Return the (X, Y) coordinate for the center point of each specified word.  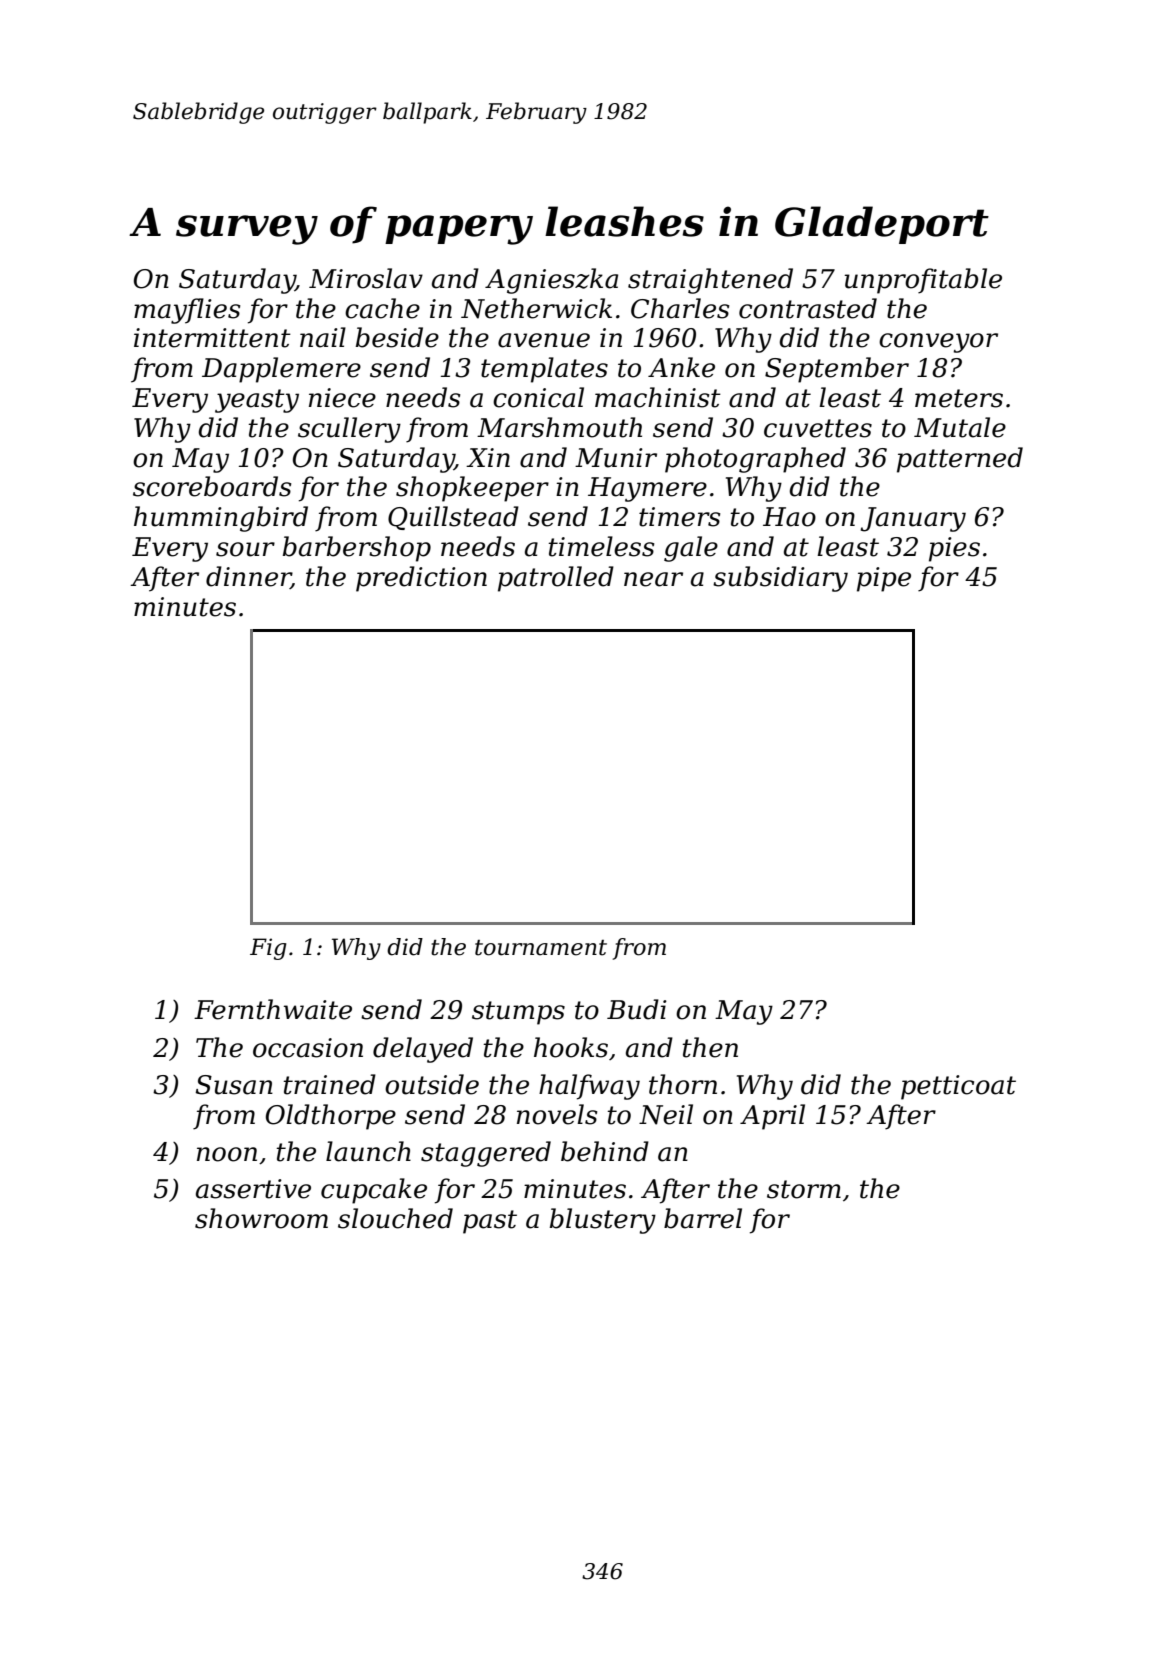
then (710, 1047)
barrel (703, 1218)
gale (691, 549)
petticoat (958, 1087)
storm (804, 1189)
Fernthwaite (273, 1009)
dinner (248, 577)
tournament (541, 948)
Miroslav (366, 278)
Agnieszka (551, 281)
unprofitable (923, 281)
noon (227, 1154)
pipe (884, 579)
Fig (268, 949)
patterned (960, 460)
